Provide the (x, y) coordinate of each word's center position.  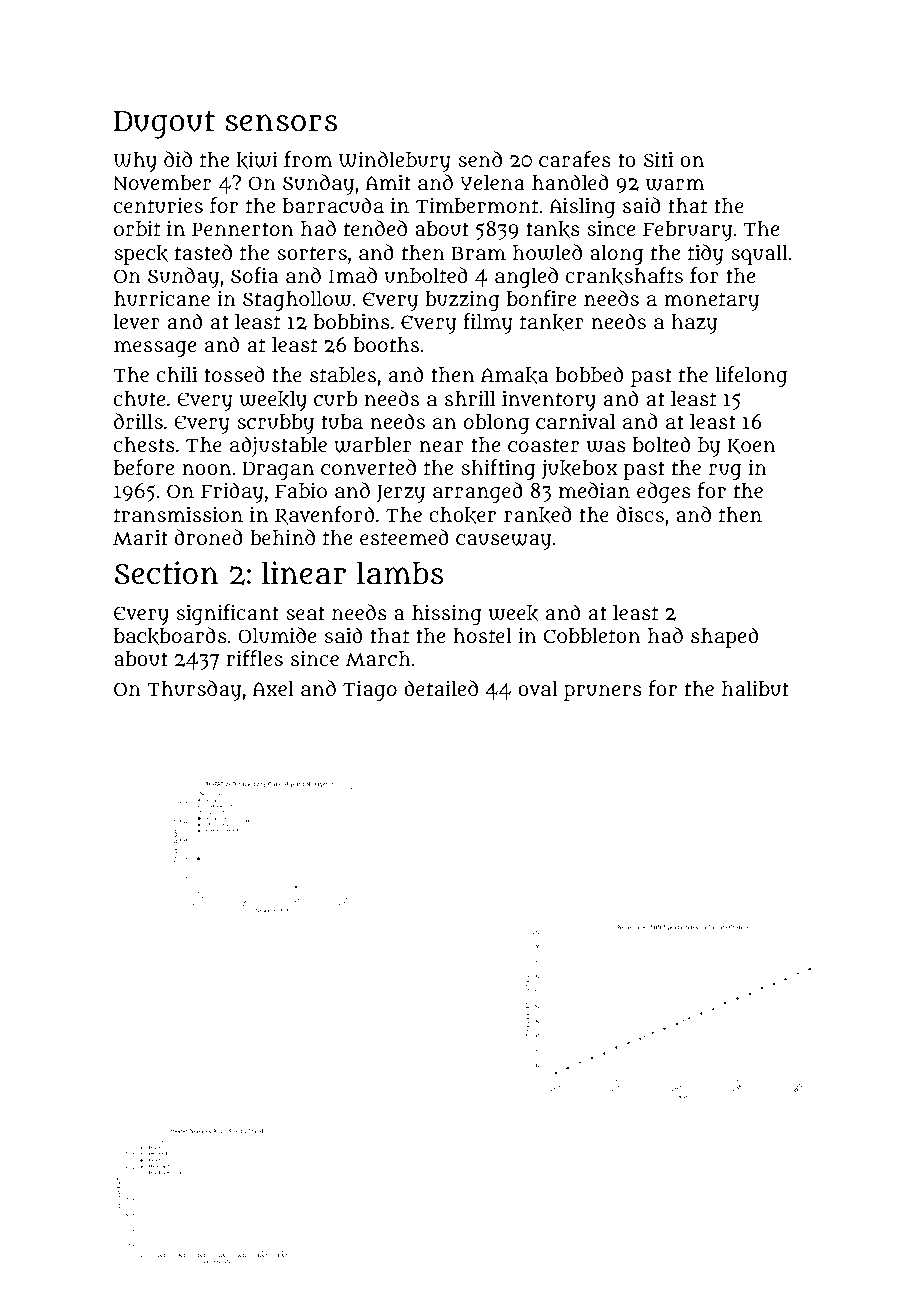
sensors (281, 123)
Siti (658, 159)
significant (228, 614)
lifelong (751, 376)
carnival (575, 421)
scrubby (275, 424)
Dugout (164, 125)
